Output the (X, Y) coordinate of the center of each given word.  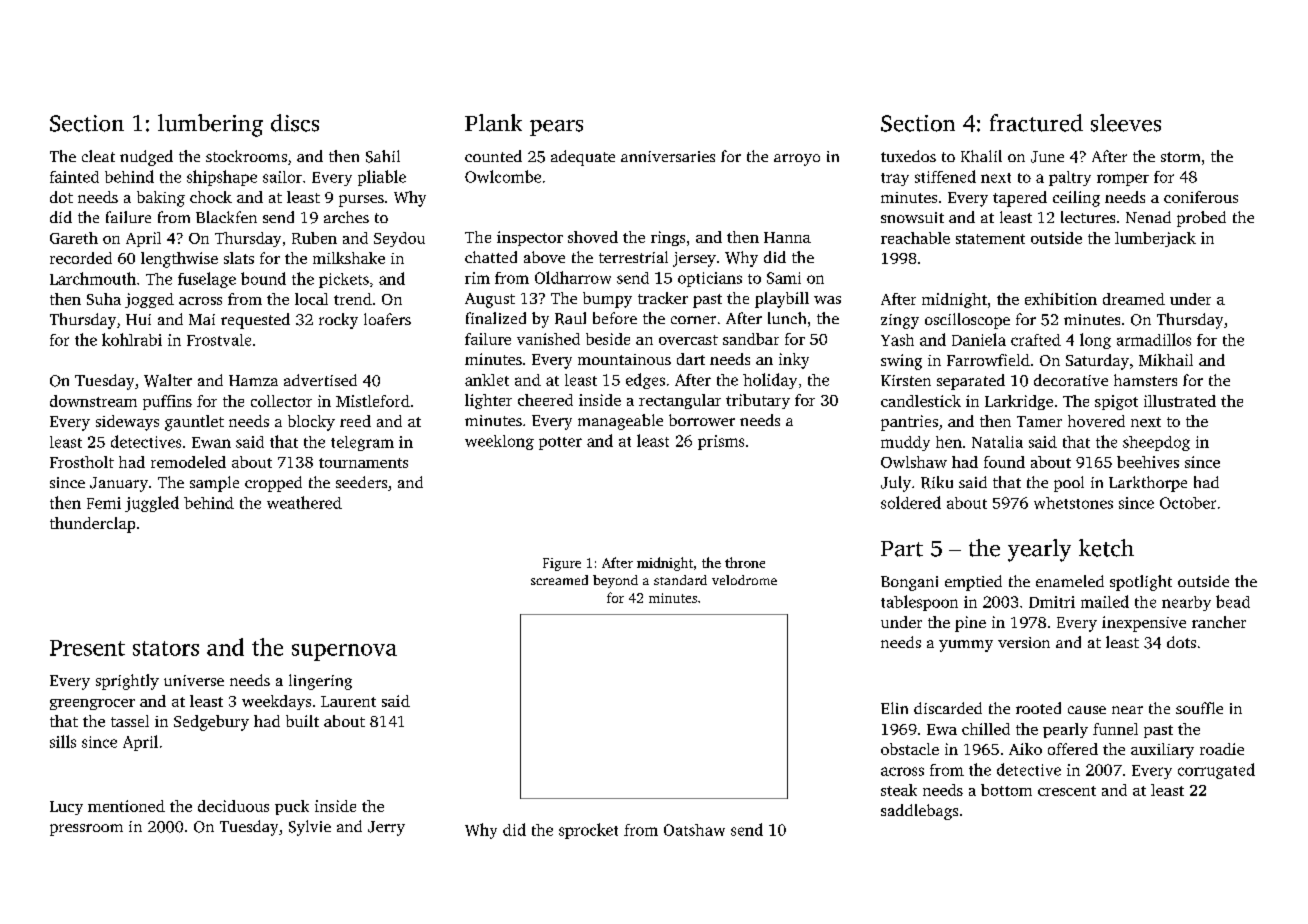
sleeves (1126, 123)
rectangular (680, 401)
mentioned (126, 806)
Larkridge (1019, 402)
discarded (948, 708)
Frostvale (219, 340)
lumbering (210, 125)
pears (556, 128)
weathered (304, 502)
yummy (966, 646)
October (1188, 503)
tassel (130, 721)
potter (560, 443)
